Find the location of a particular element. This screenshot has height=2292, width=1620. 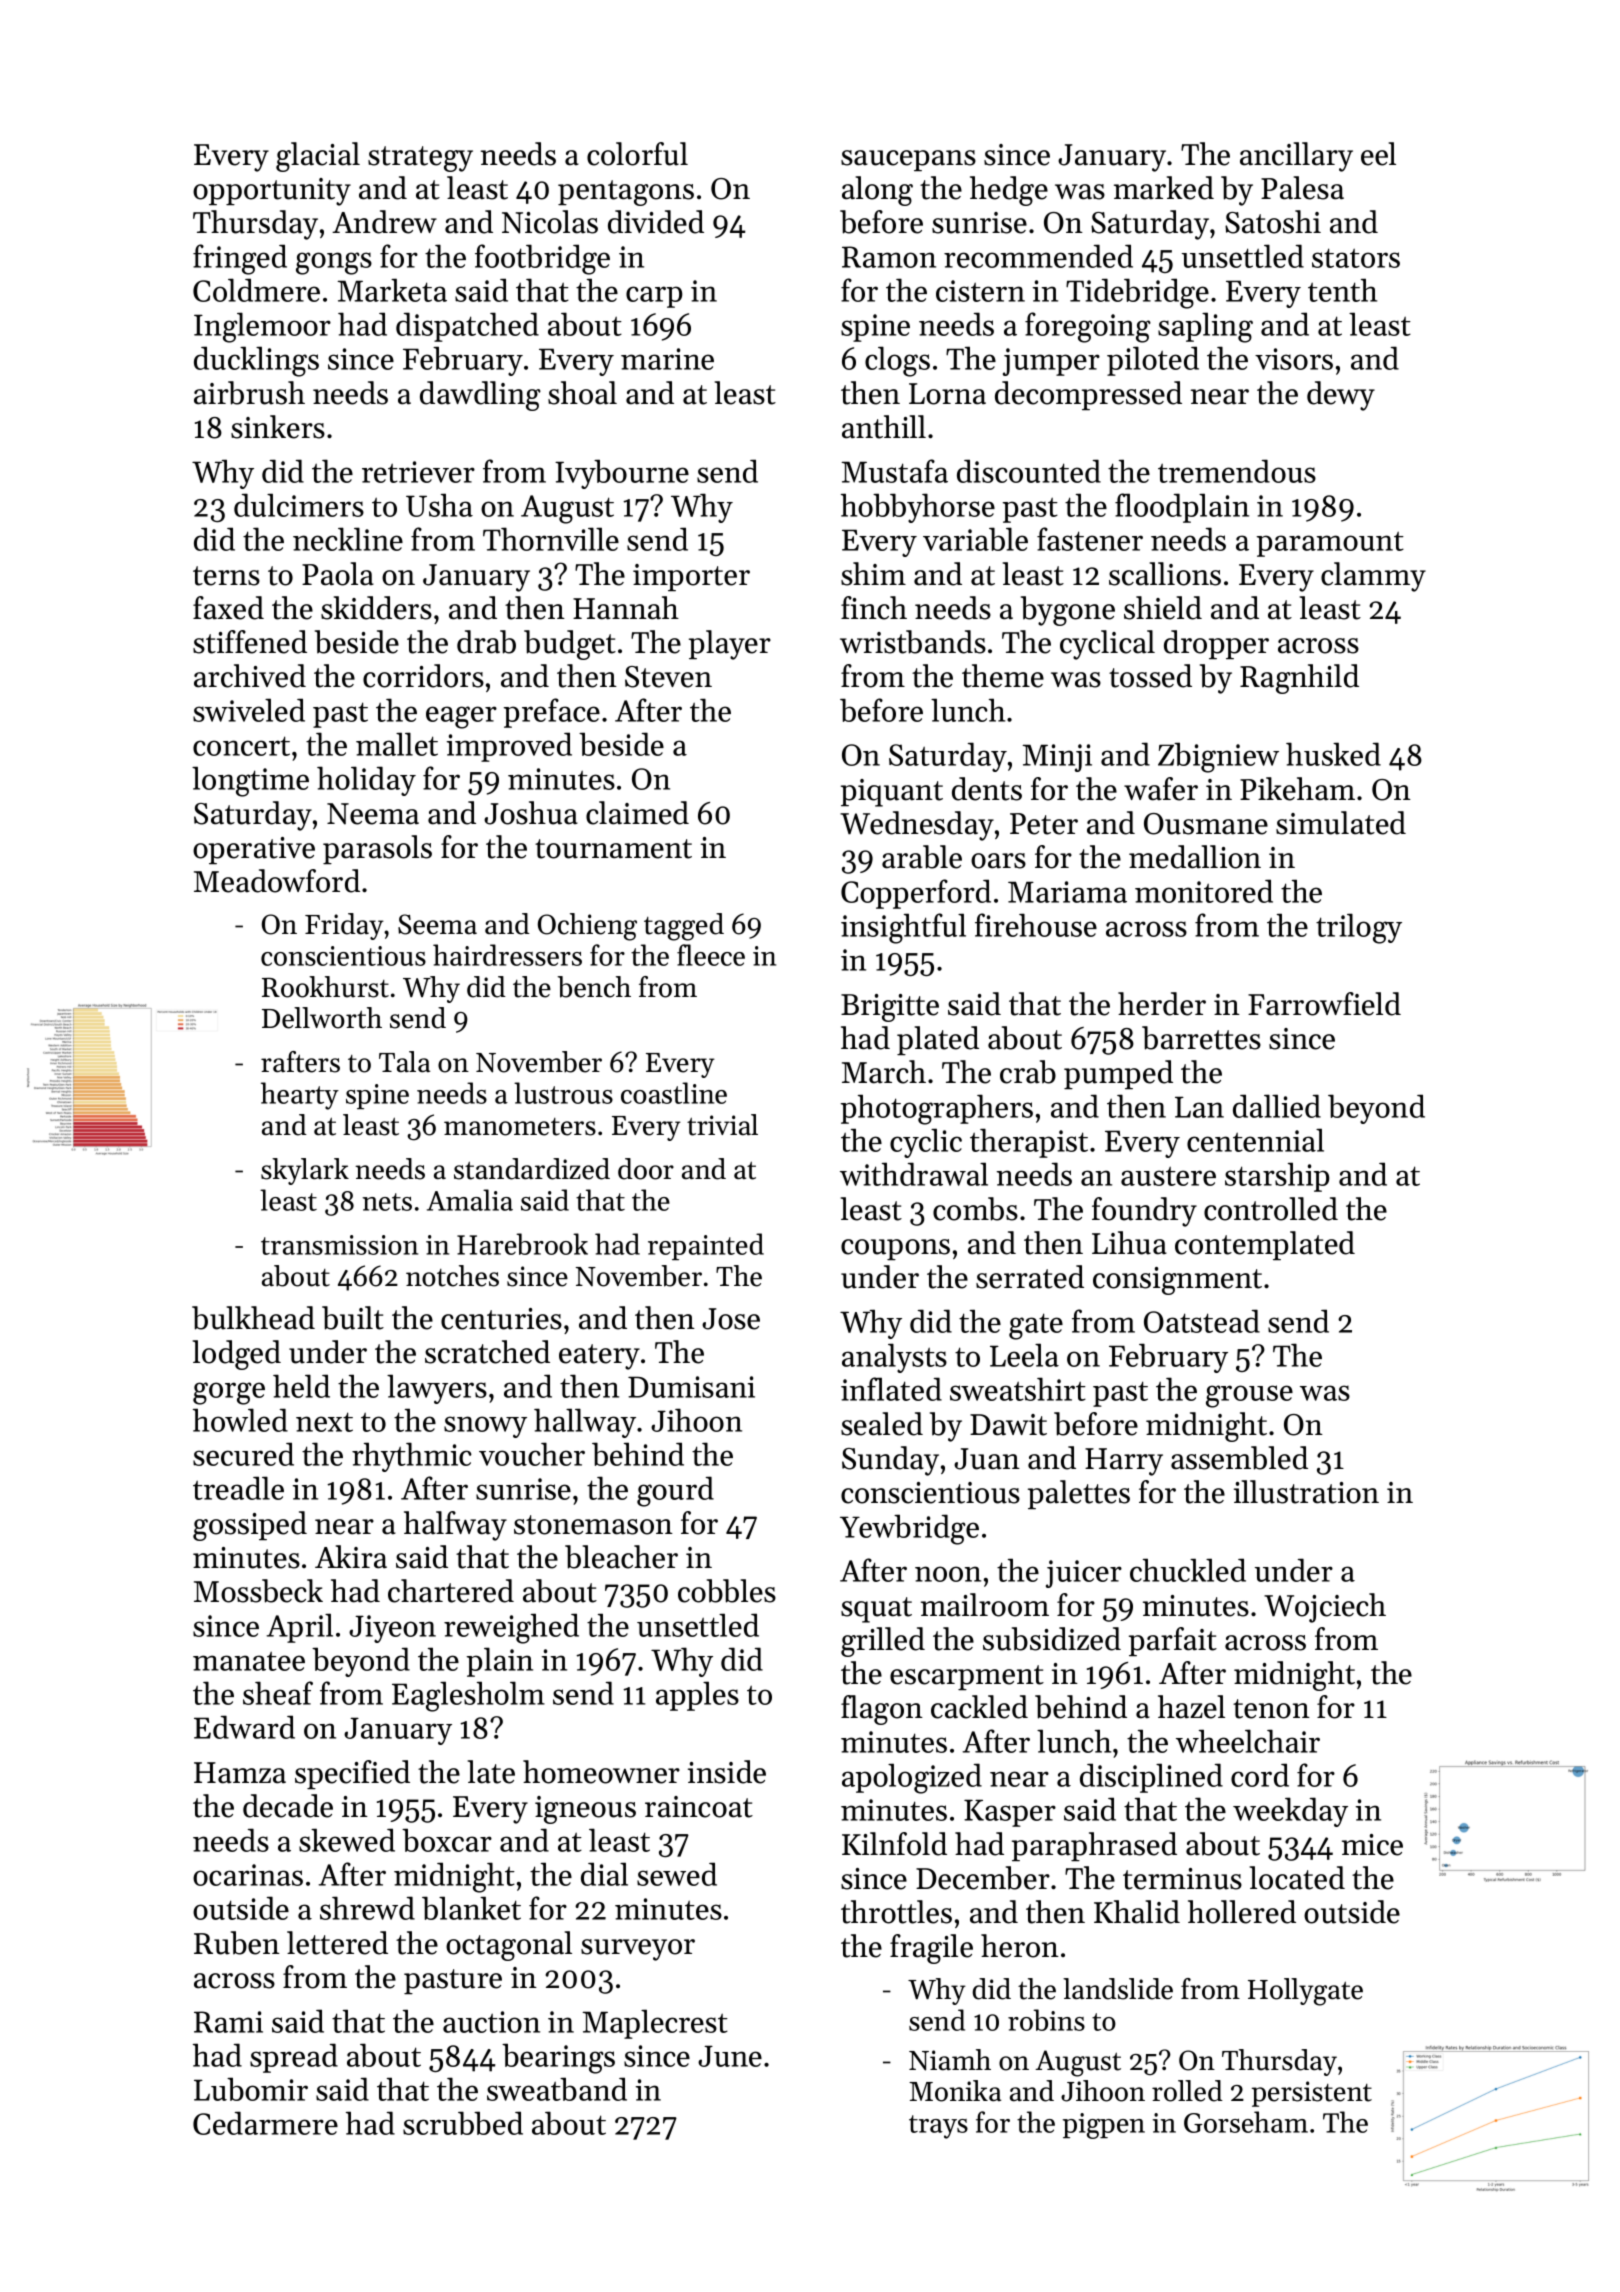

Palesa is located at coordinates (1302, 188).
